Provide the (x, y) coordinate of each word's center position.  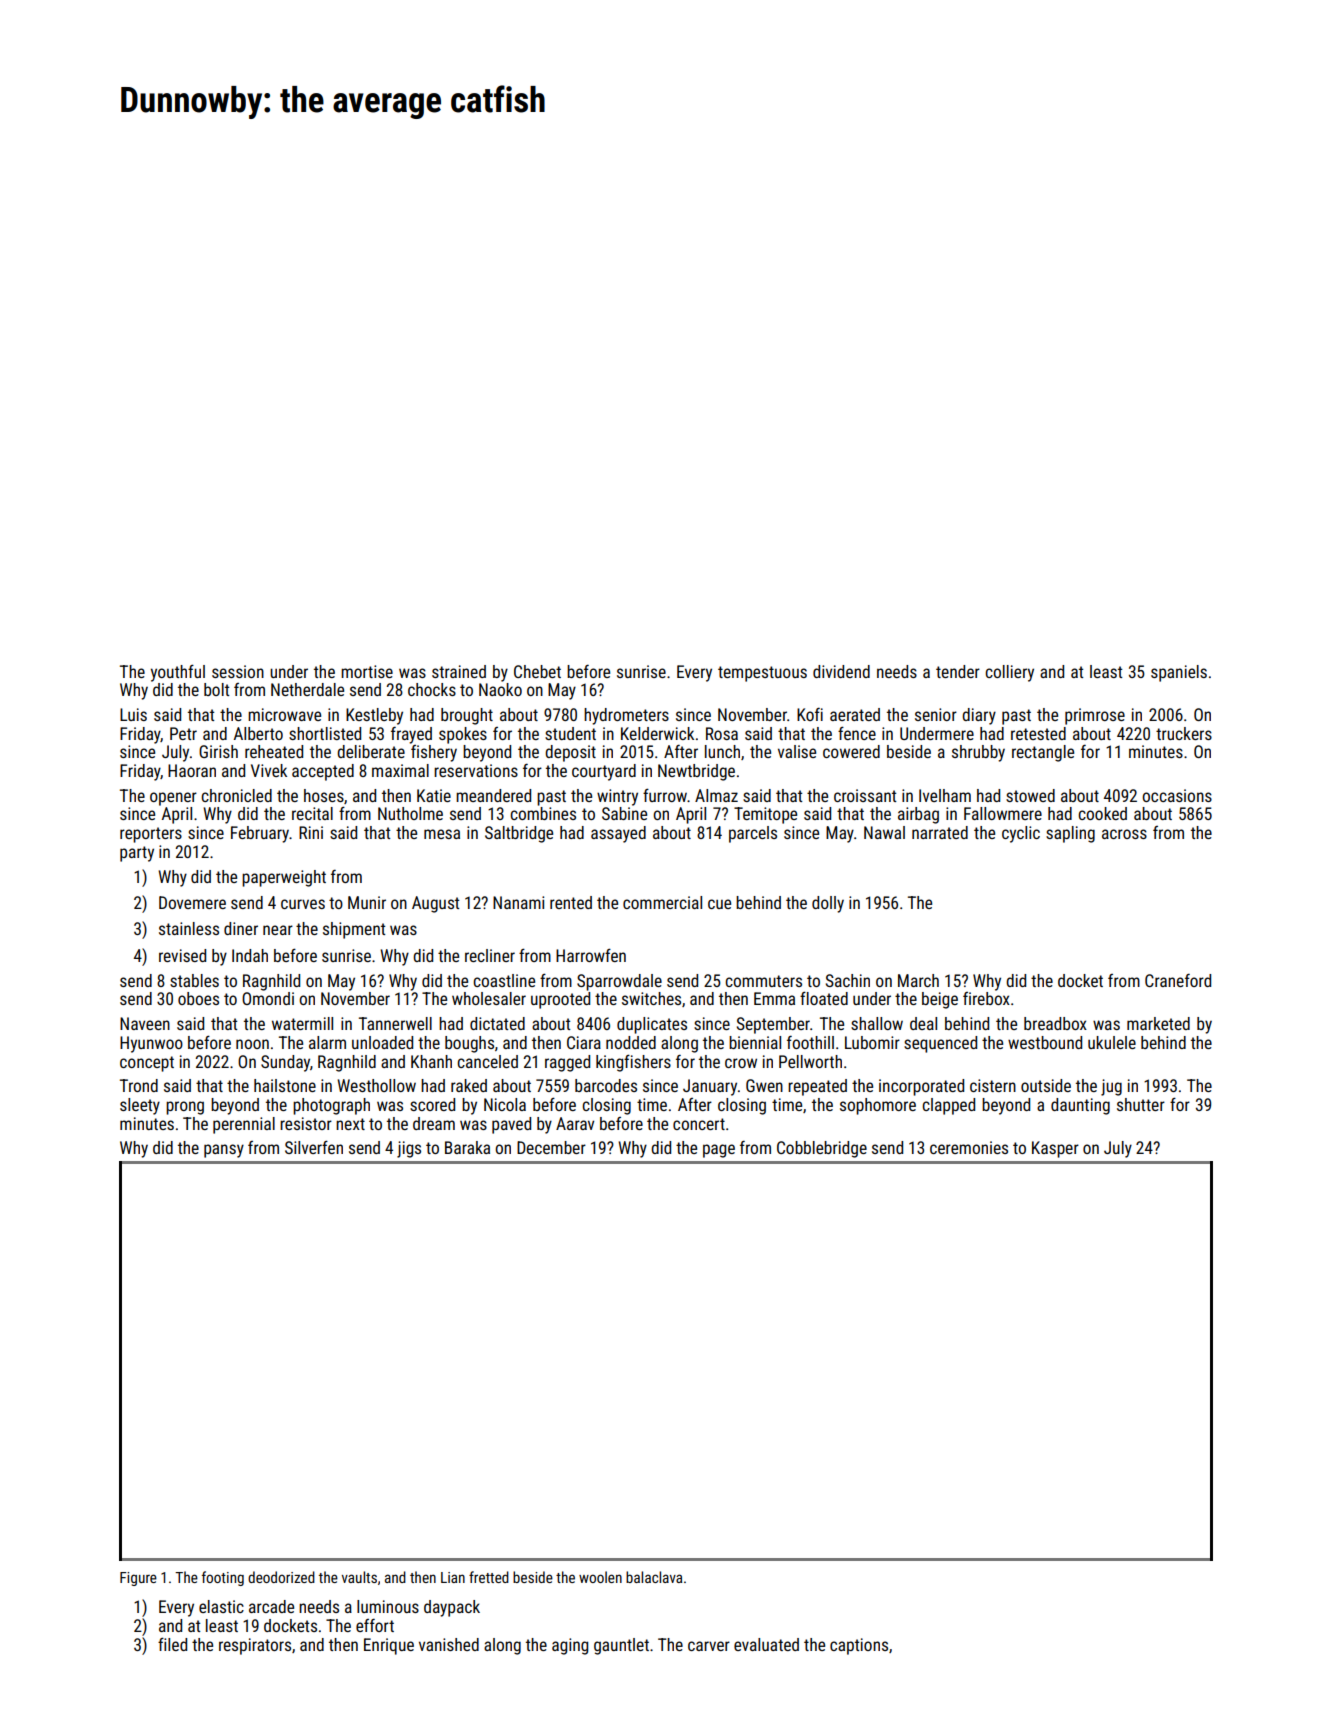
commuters (763, 981)
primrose (1095, 716)
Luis (133, 714)
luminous (388, 1606)
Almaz (716, 795)
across (1124, 834)
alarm (327, 1042)
